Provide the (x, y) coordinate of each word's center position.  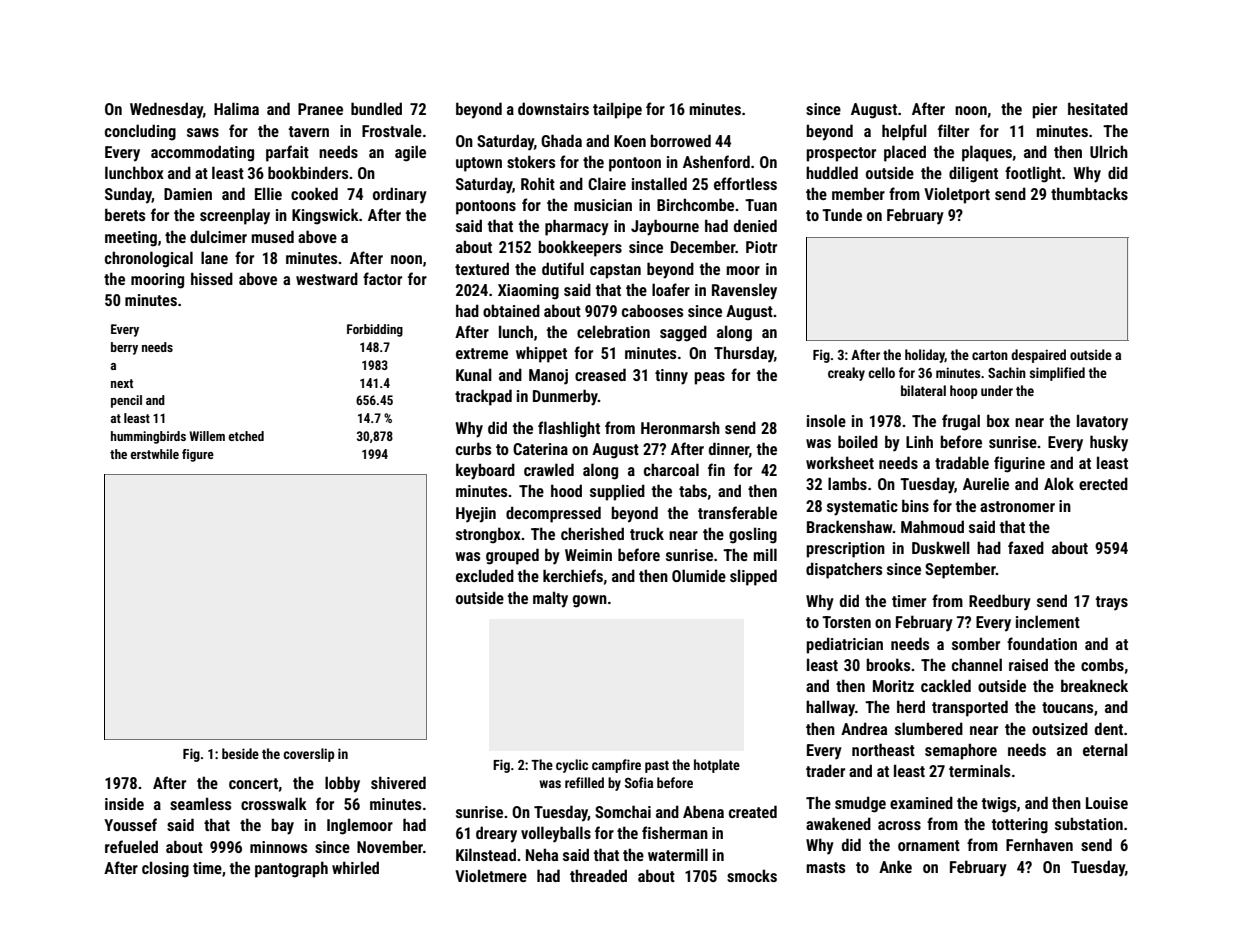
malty (550, 599)
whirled (355, 867)
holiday (925, 356)
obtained (511, 310)
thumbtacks (1089, 193)
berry (124, 348)
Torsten (846, 622)
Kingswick (325, 216)
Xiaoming (528, 292)
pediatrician (844, 645)
